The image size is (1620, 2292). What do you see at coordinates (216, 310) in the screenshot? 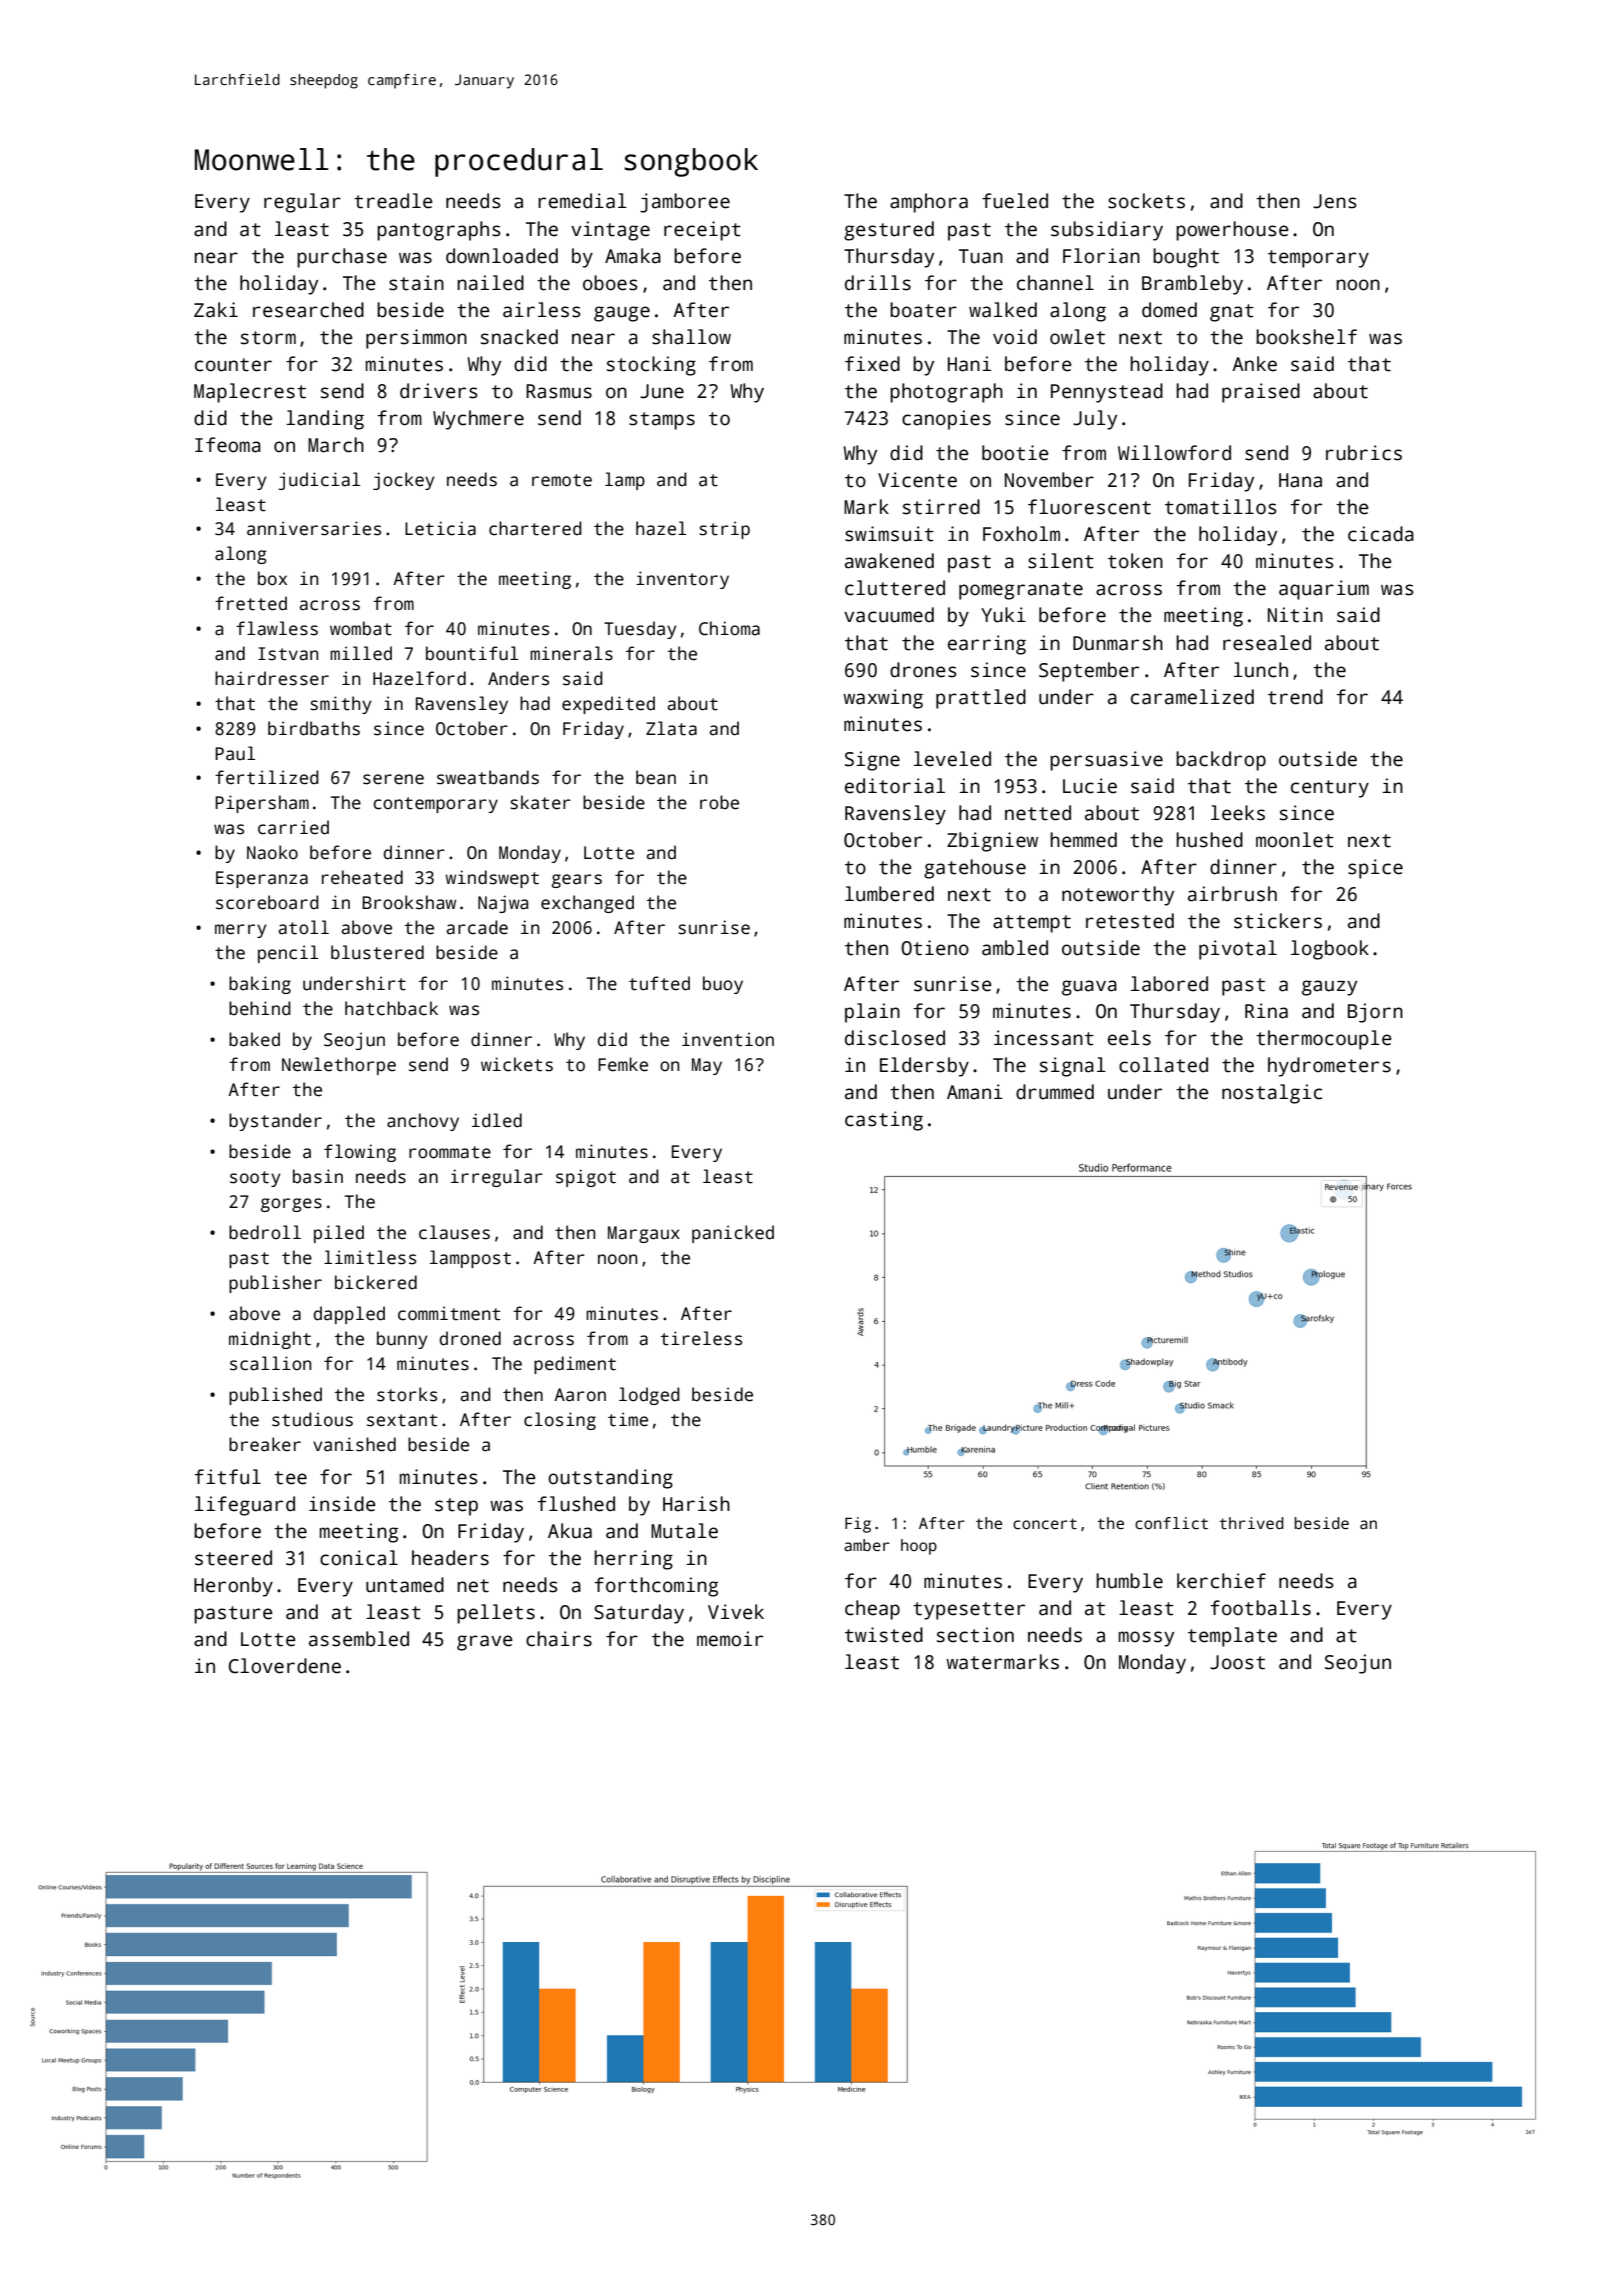
I see `Zaki` at bounding box center [216, 310].
